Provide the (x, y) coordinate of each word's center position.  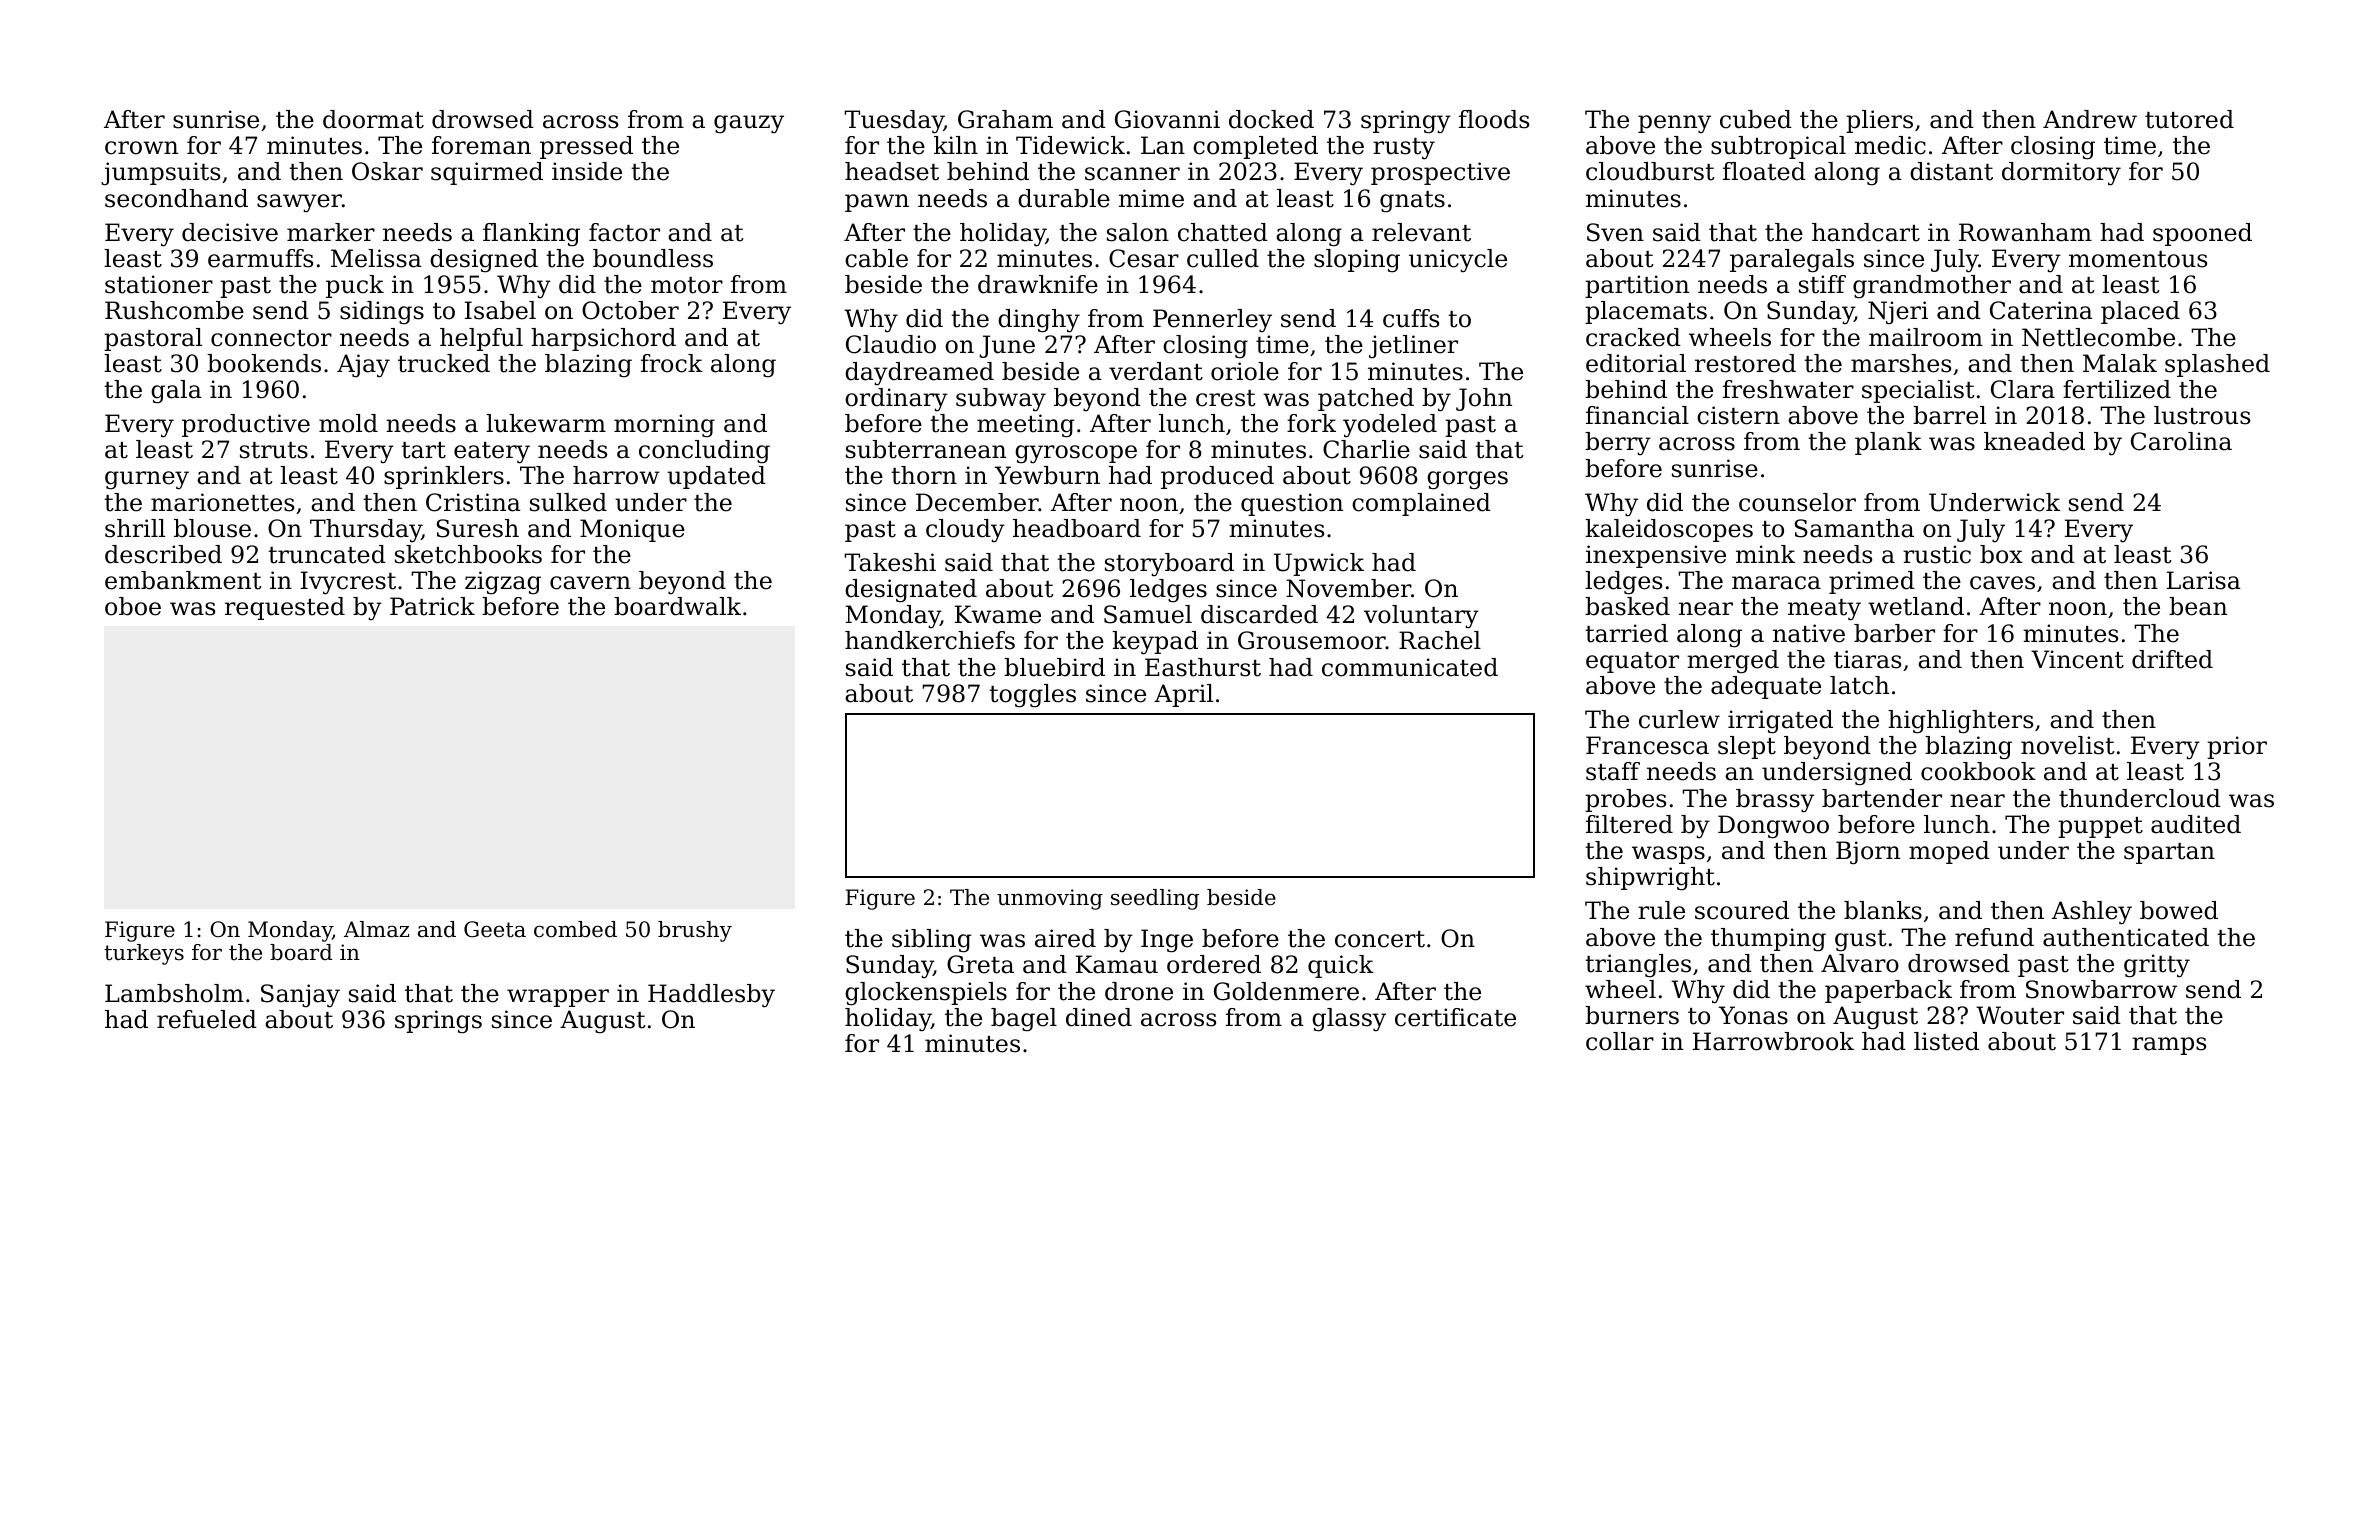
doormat (373, 119)
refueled (207, 1019)
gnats (1412, 202)
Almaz (376, 929)
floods (1494, 119)
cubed (1756, 119)
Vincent (2077, 659)
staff (1613, 771)
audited (2196, 824)
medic (1890, 145)
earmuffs (260, 258)
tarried (1626, 633)
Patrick (432, 606)
